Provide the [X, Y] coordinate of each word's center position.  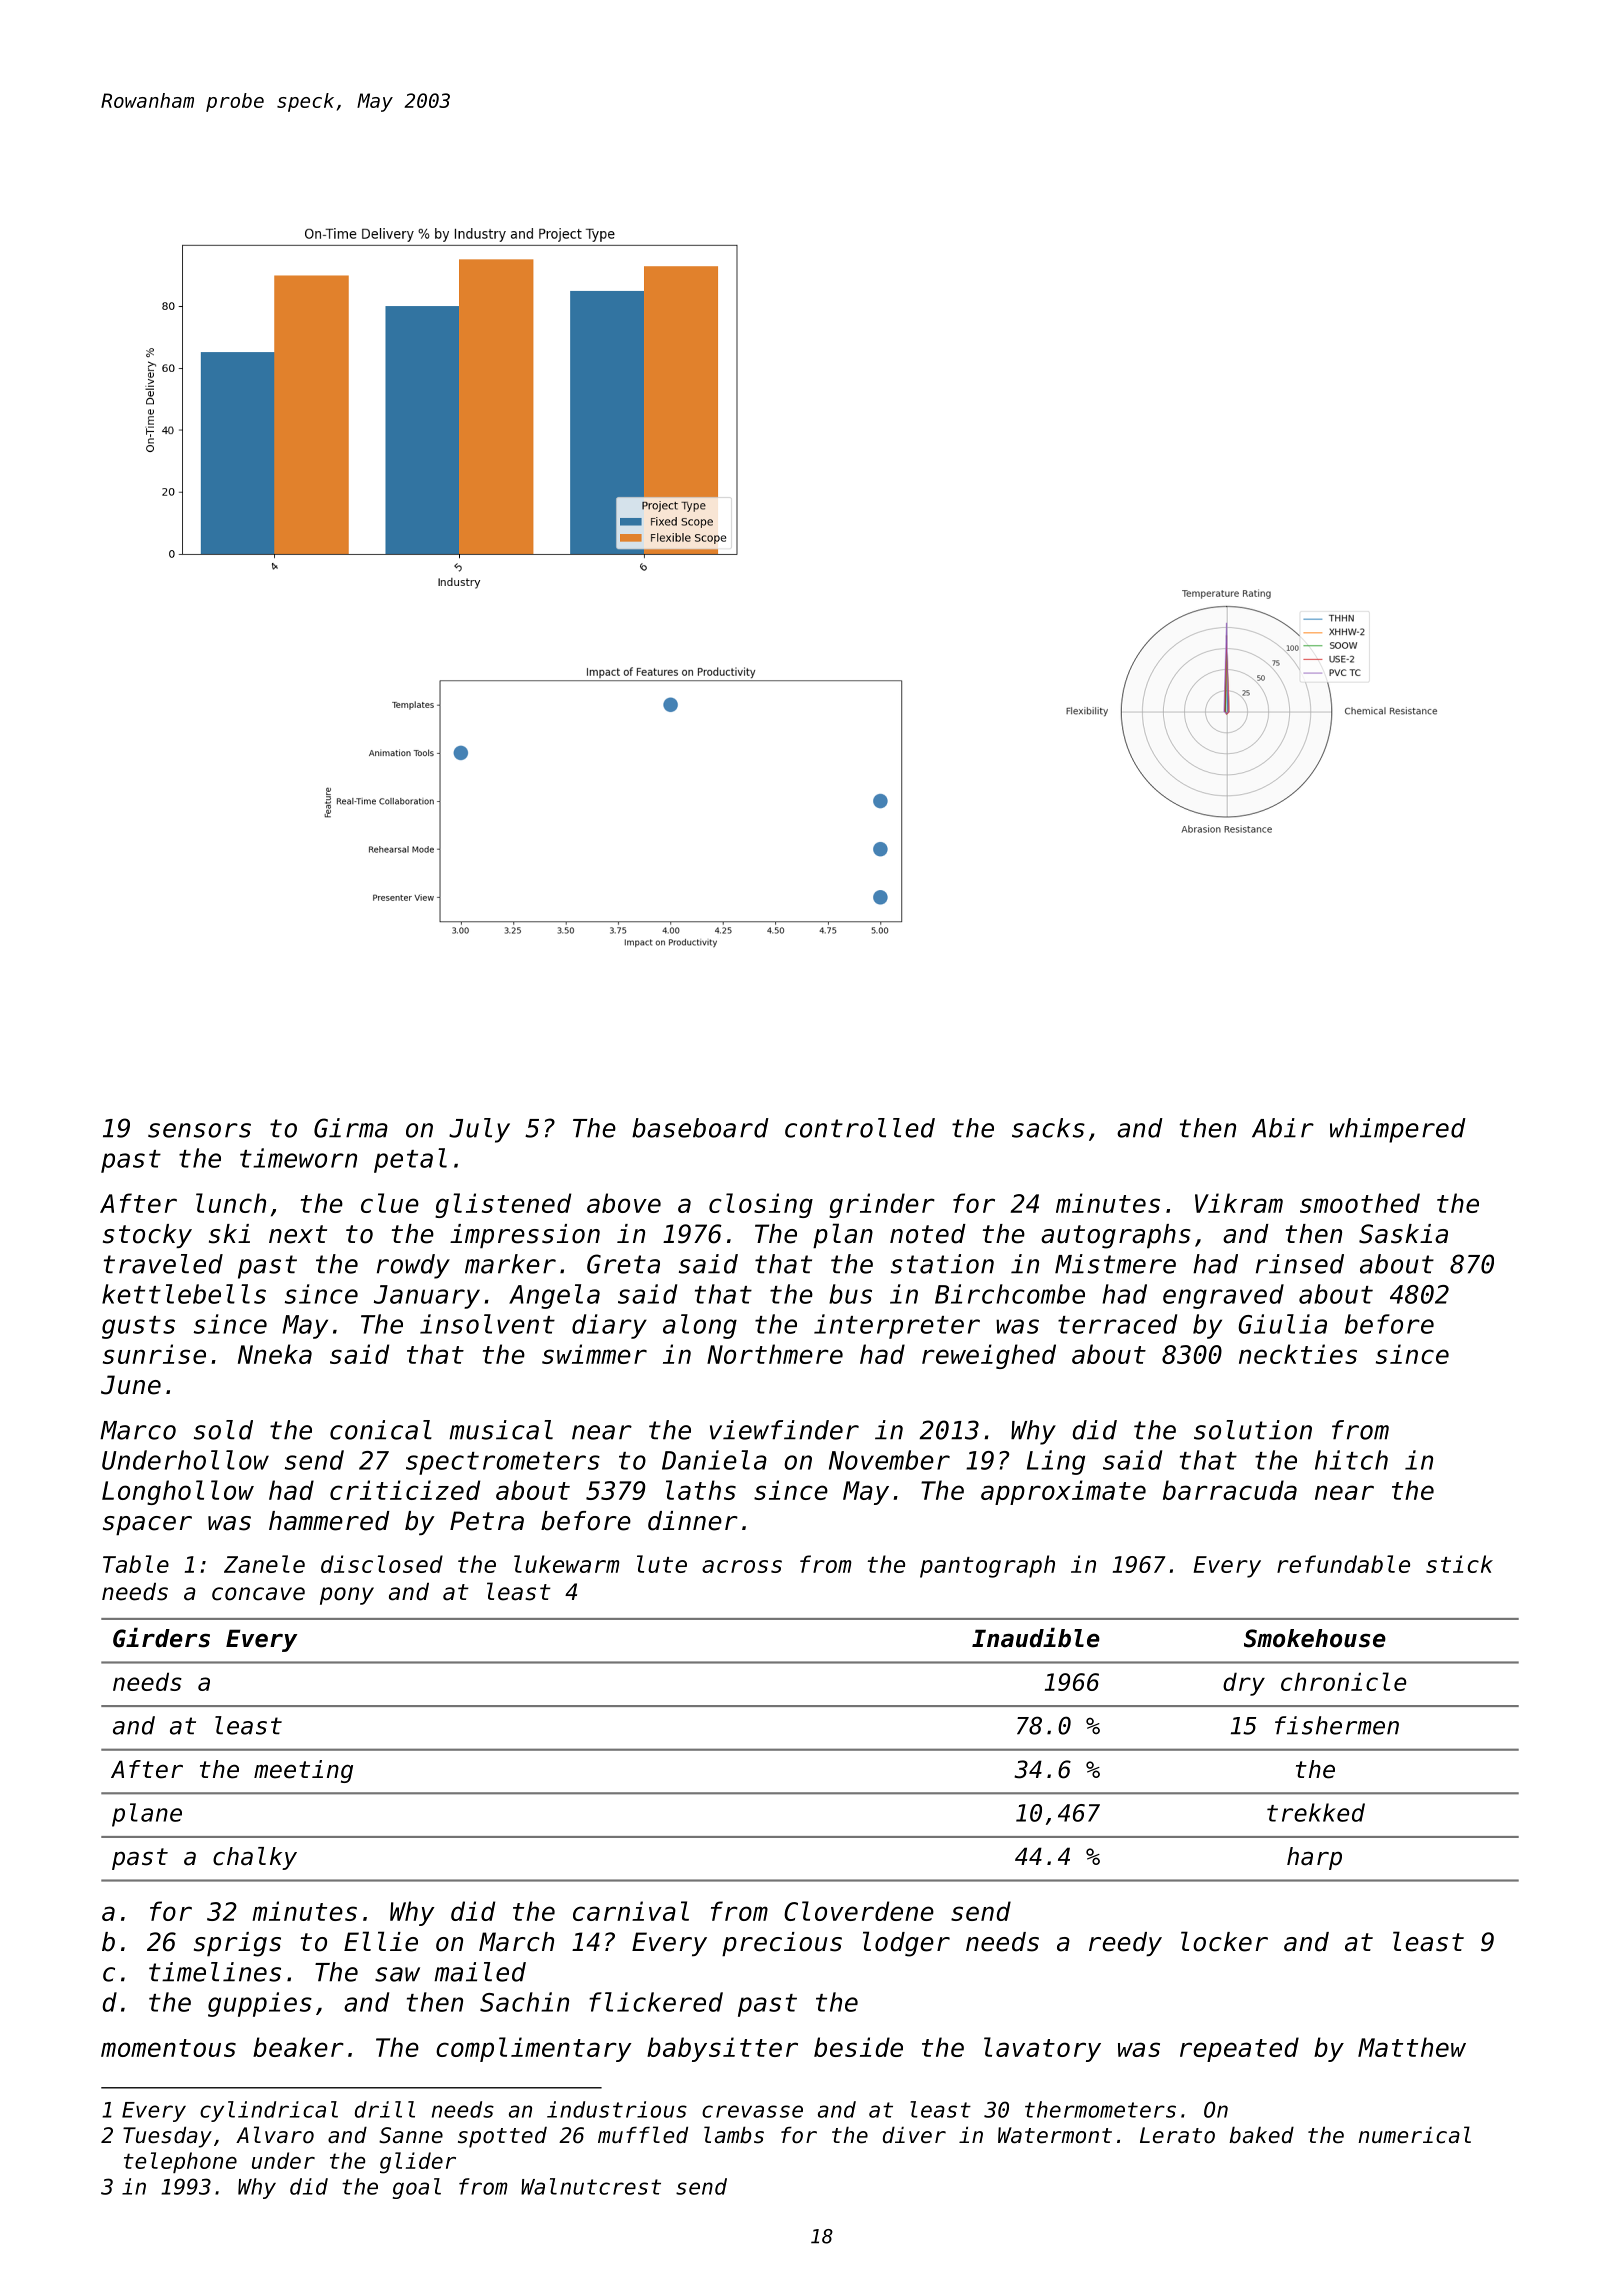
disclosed [382, 1564]
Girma [351, 1128]
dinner [693, 1521]
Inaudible [1036, 1637]
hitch [1351, 1460]
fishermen [1337, 1725]
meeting [303, 1771]
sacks [1048, 1128]
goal [417, 2188]
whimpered [1398, 1130]
